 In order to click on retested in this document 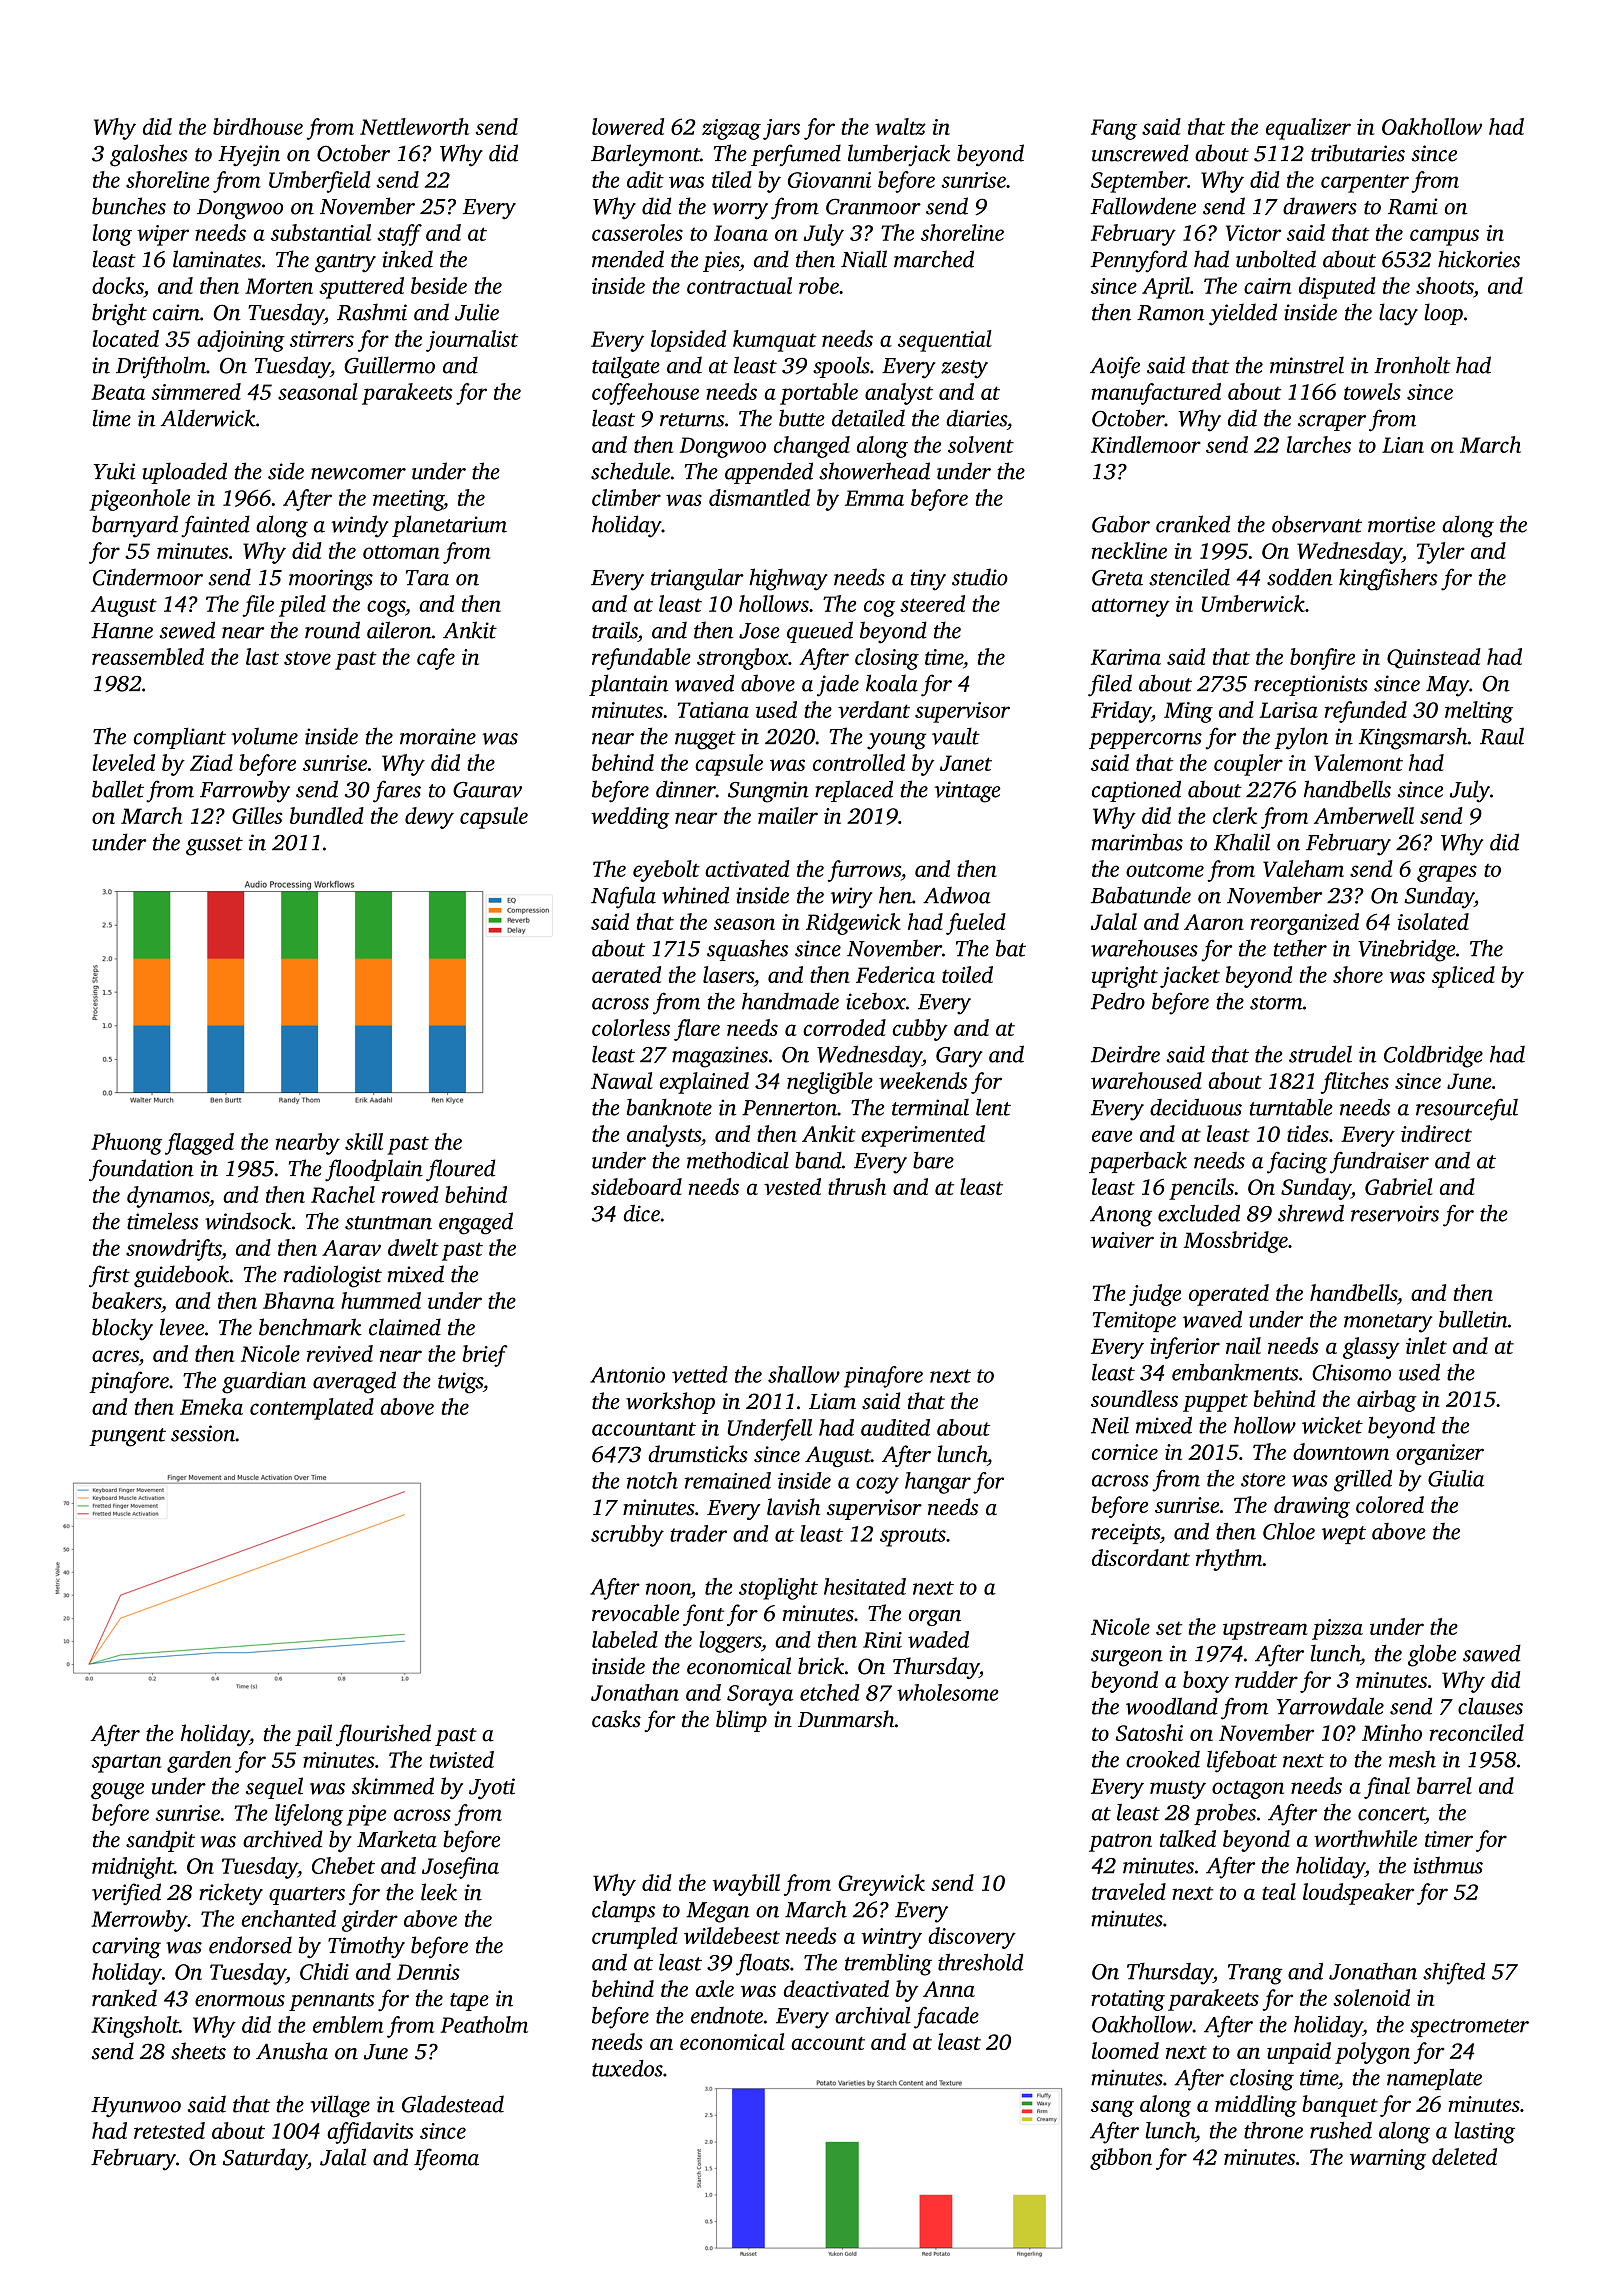, I will do `click(169, 2130)`.
